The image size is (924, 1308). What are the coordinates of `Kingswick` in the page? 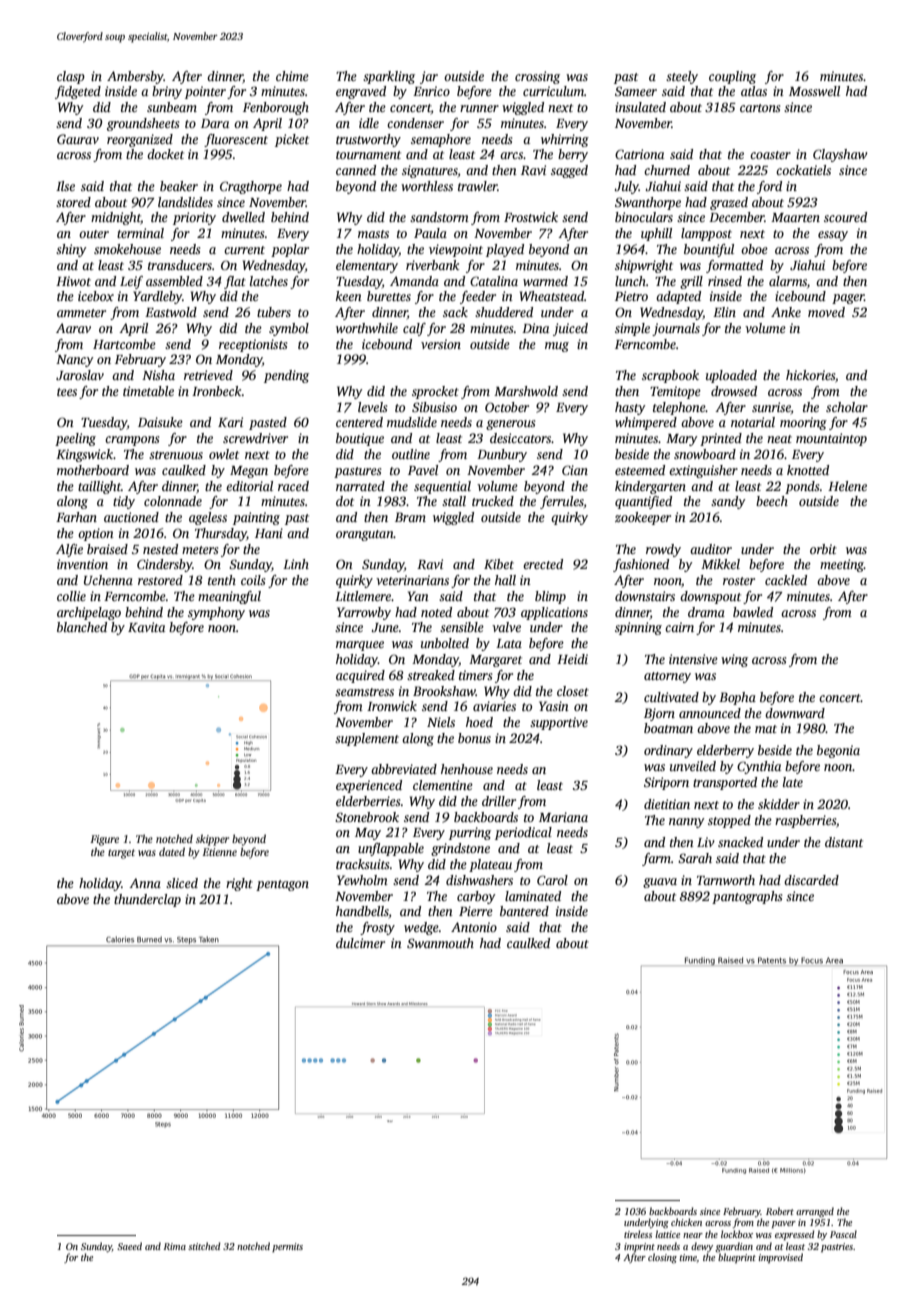 It's located at (84, 455).
